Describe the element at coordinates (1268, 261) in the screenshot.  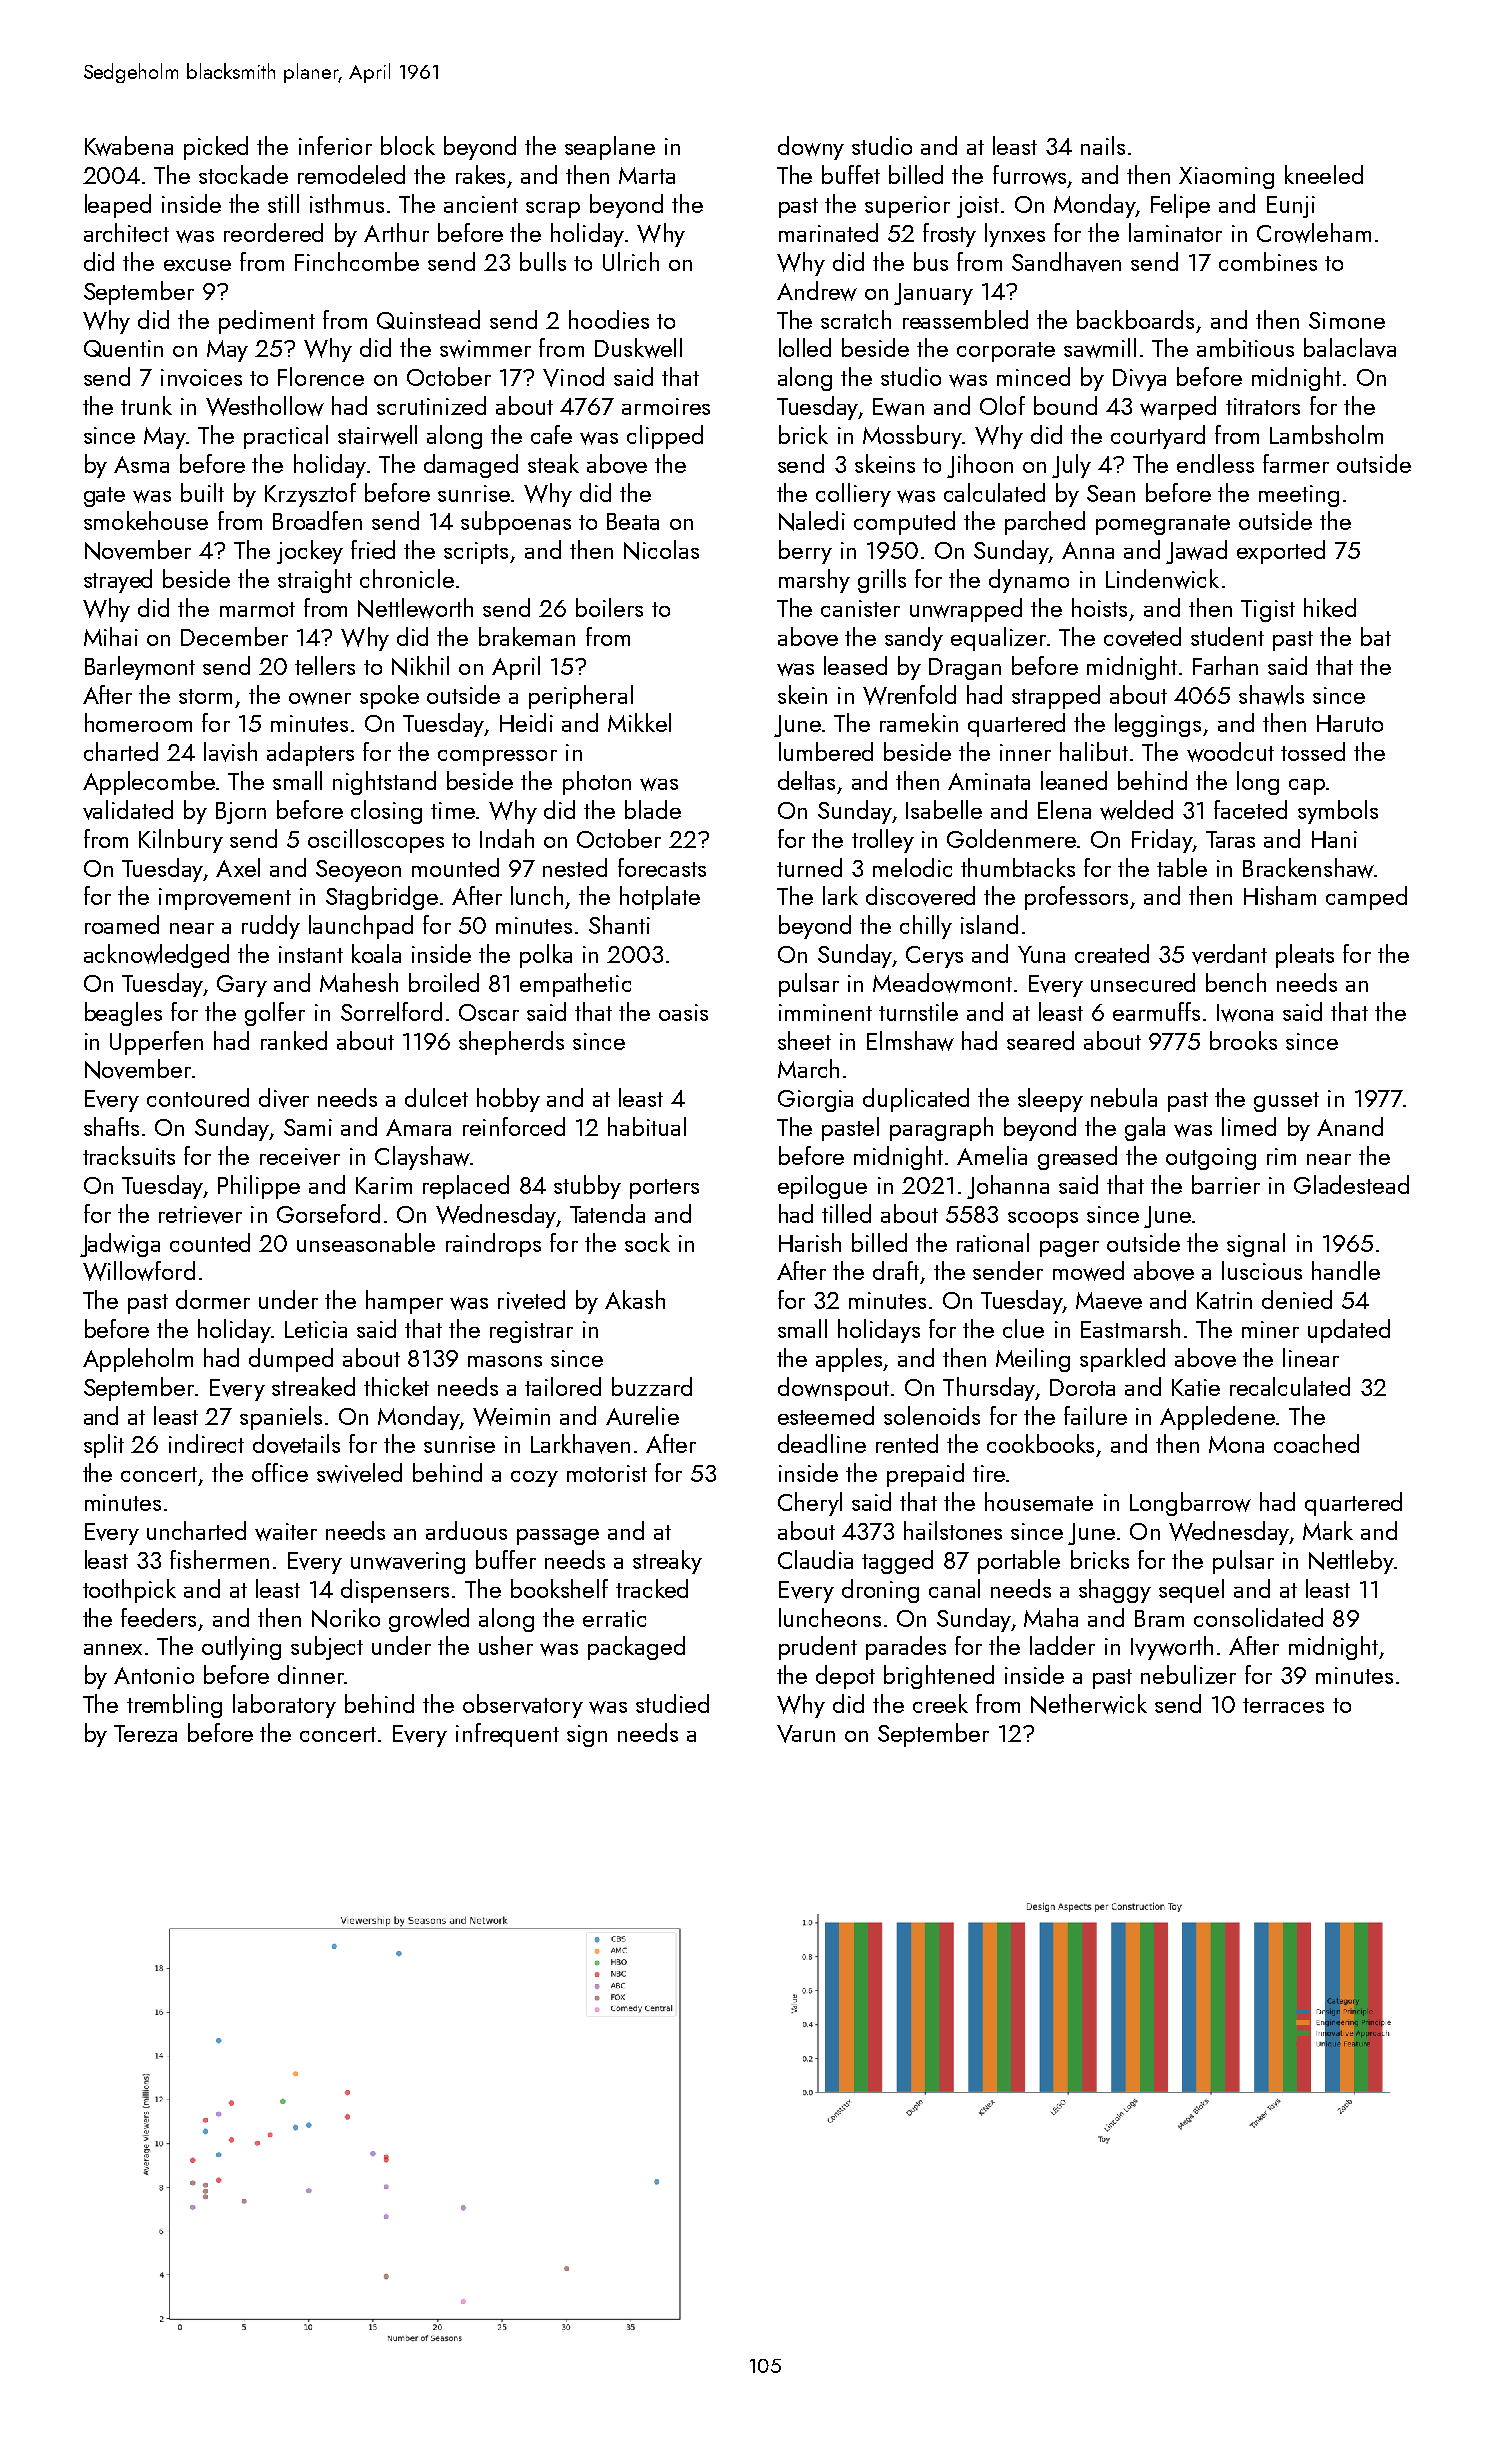
I see `combines` at that location.
